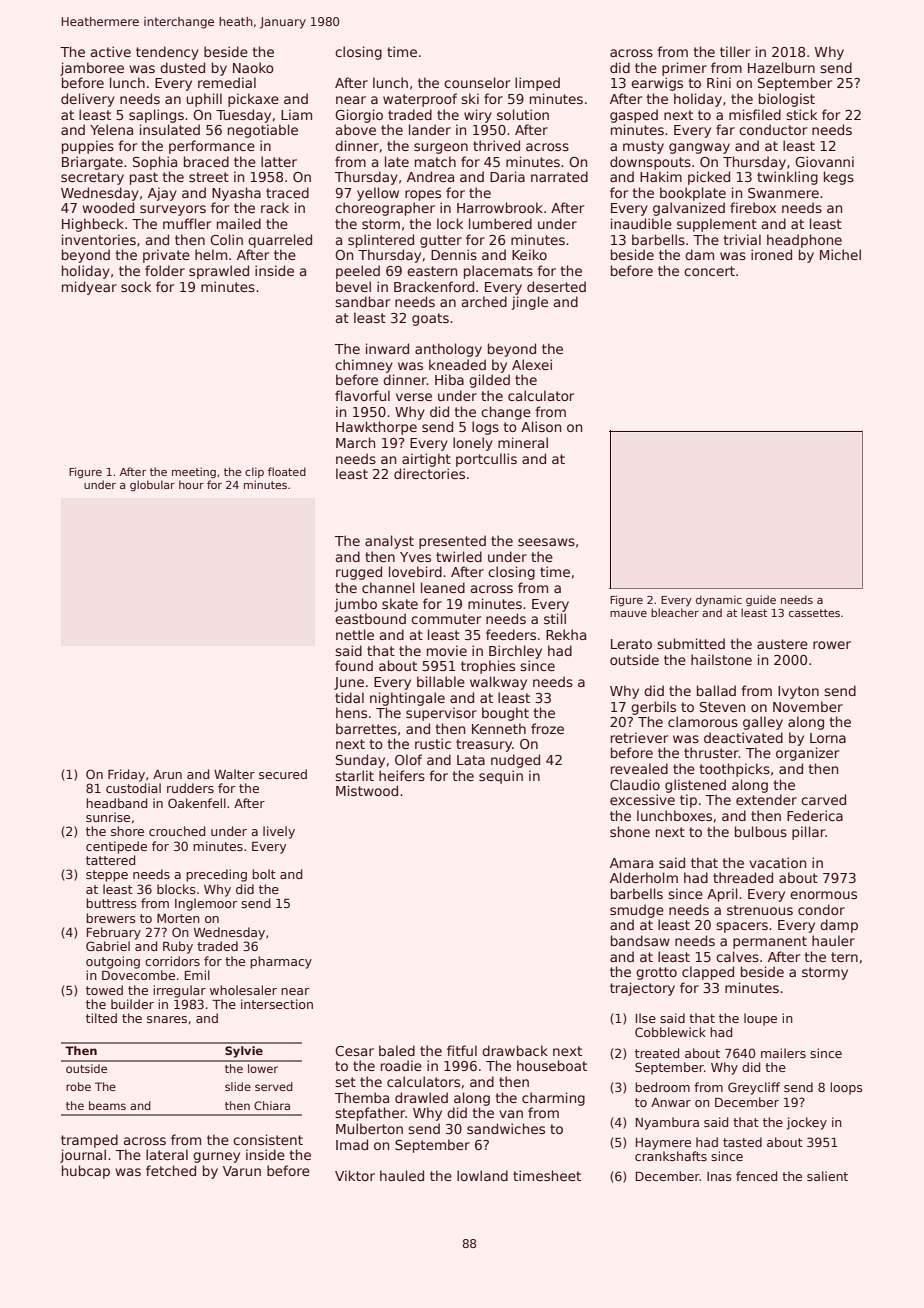  Describe the element at coordinates (191, 484) in the document. I see `hour` at that location.
